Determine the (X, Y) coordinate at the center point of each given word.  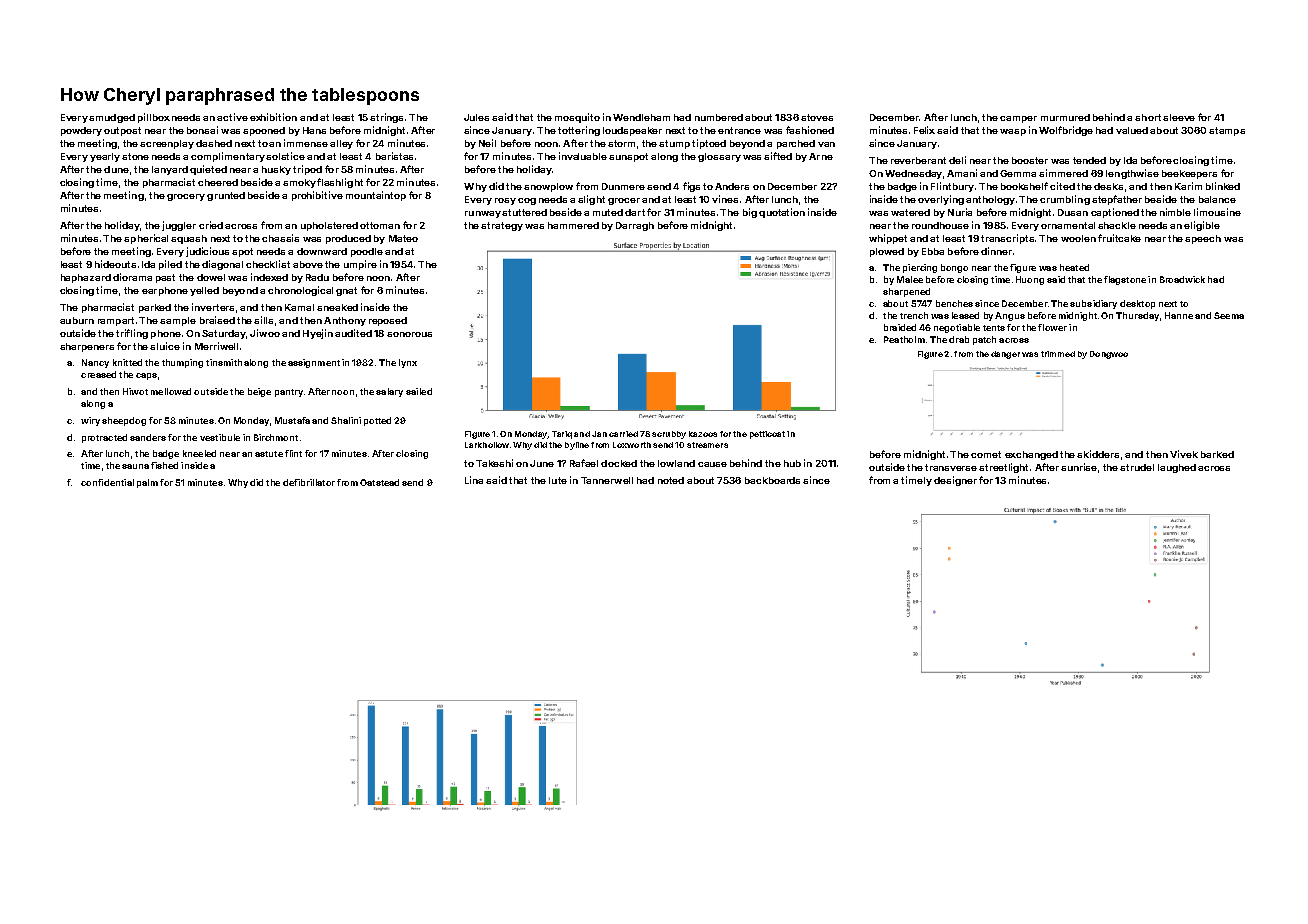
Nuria (960, 212)
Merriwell (216, 346)
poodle (367, 252)
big (750, 213)
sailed (419, 391)
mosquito (577, 118)
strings (386, 118)
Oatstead (379, 482)
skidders (1098, 454)
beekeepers (1189, 174)
